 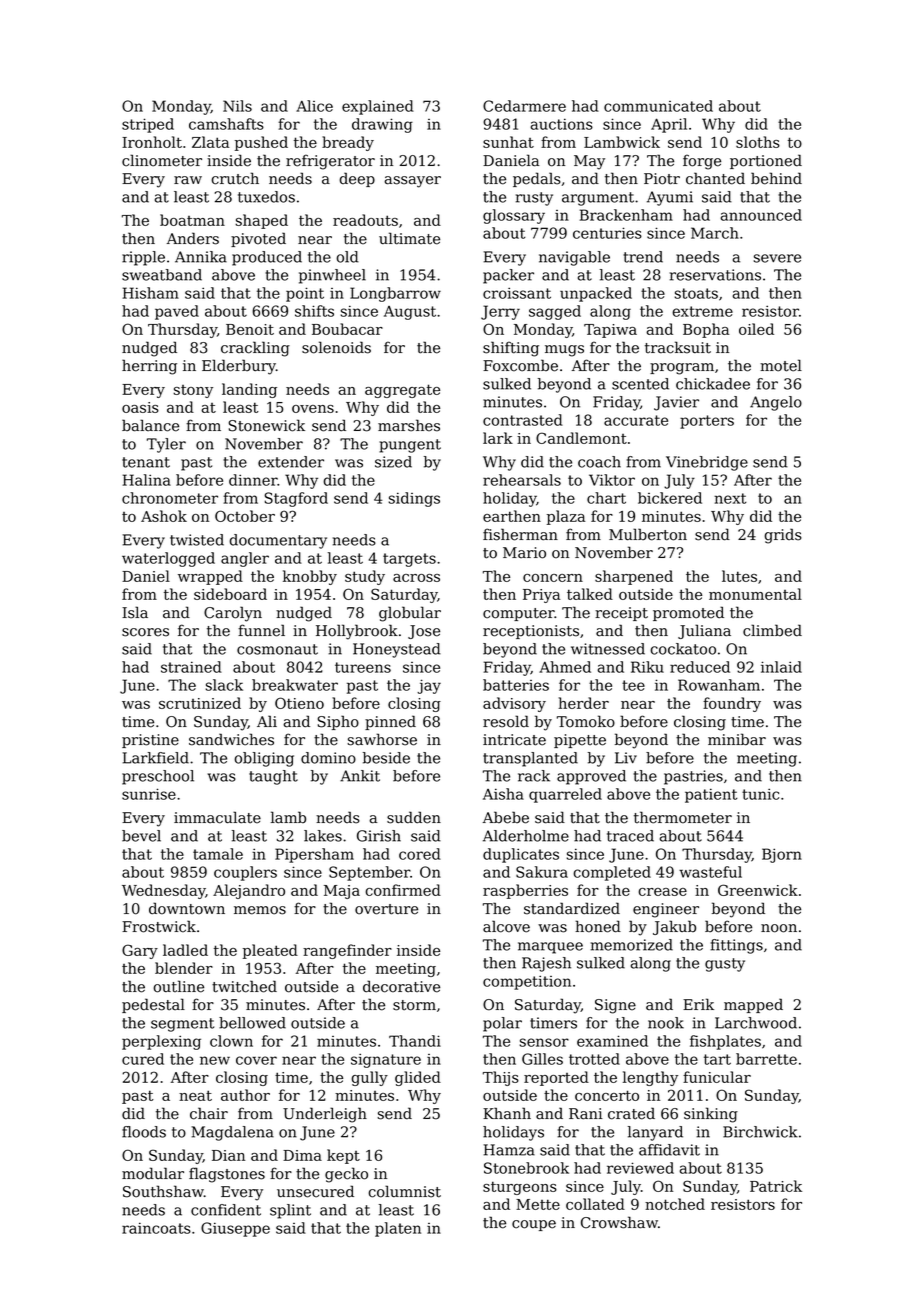 What do you see at coordinates (416, 578) in the page?
I see `across` at bounding box center [416, 578].
